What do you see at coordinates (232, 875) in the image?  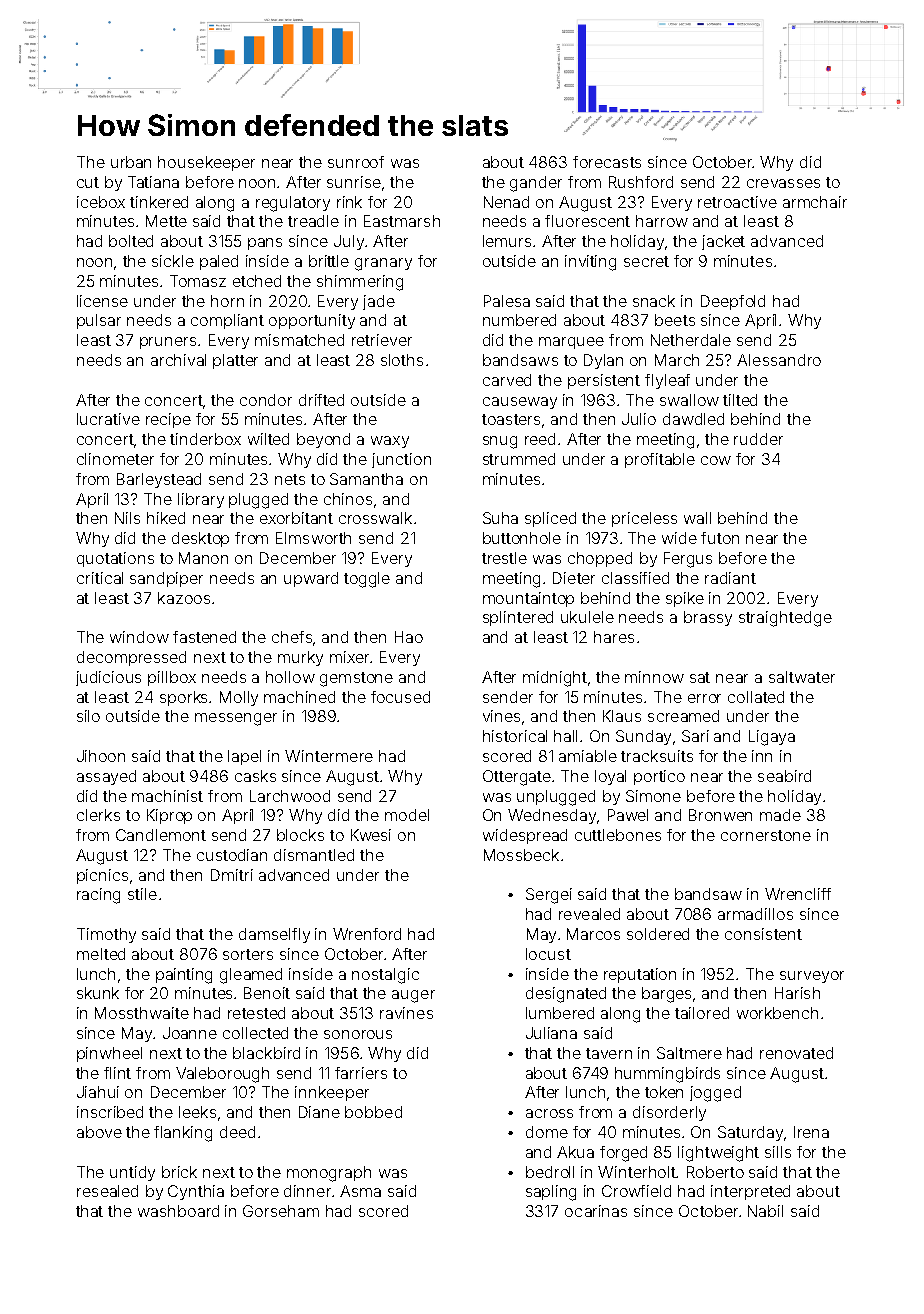 I see `Dmitri` at bounding box center [232, 875].
